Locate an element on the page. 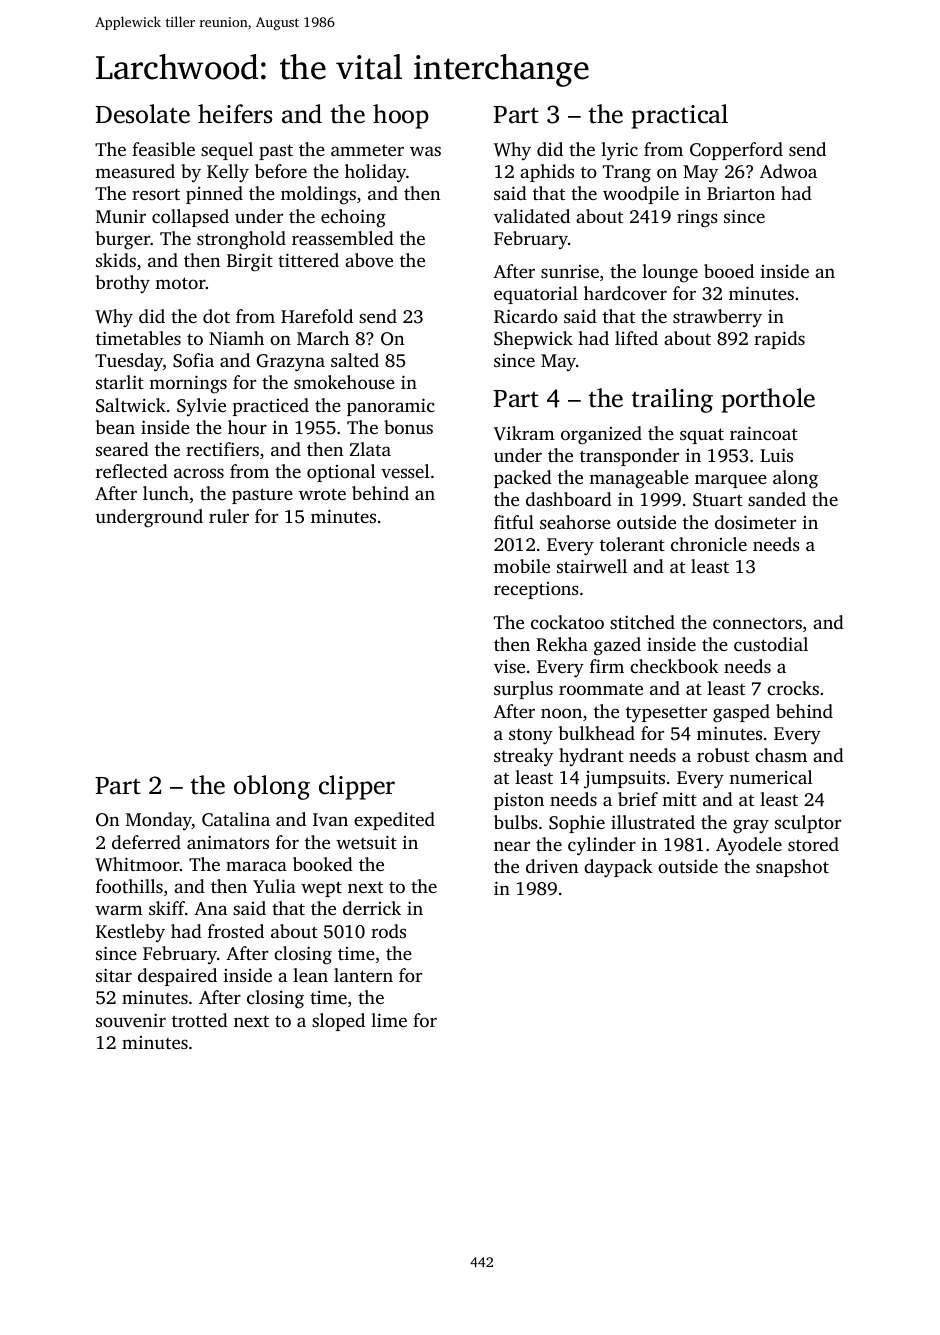 Image resolution: width=940 pixels, height=1335 pixels. oblong is located at coordinates (272, 787).
